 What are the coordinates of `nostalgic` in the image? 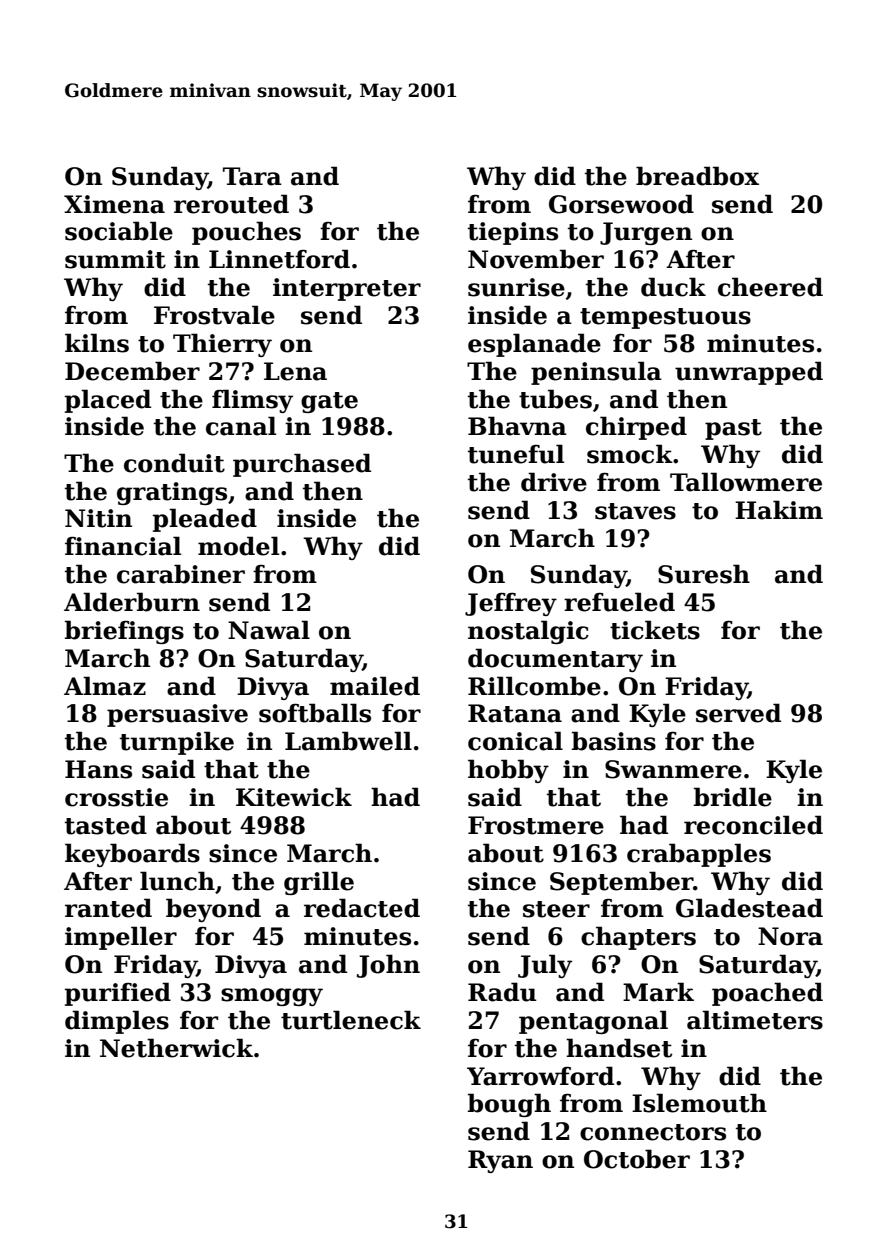 It's located at (528, 632).
